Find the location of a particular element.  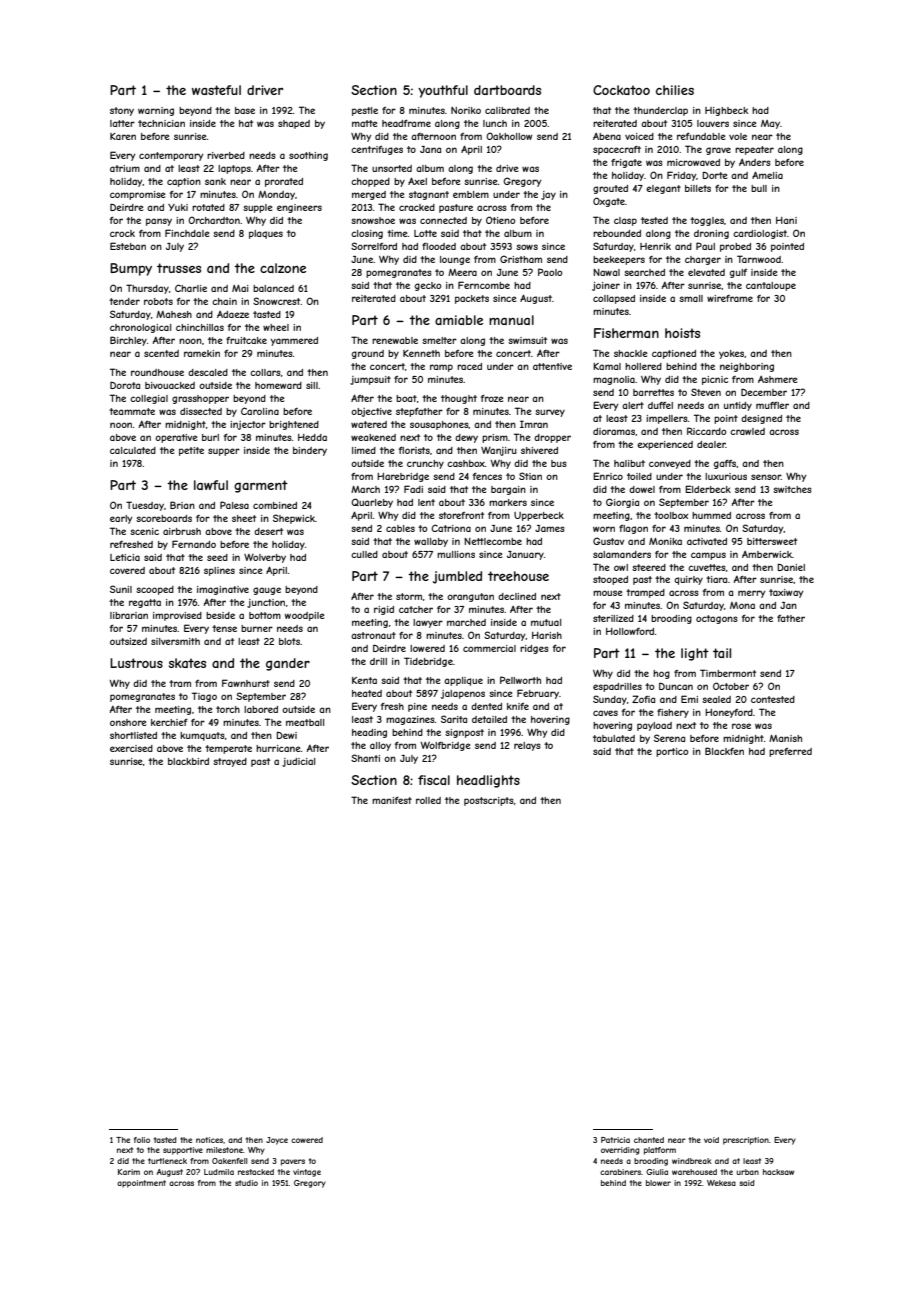

tense is located at coordinates (224, 628).
